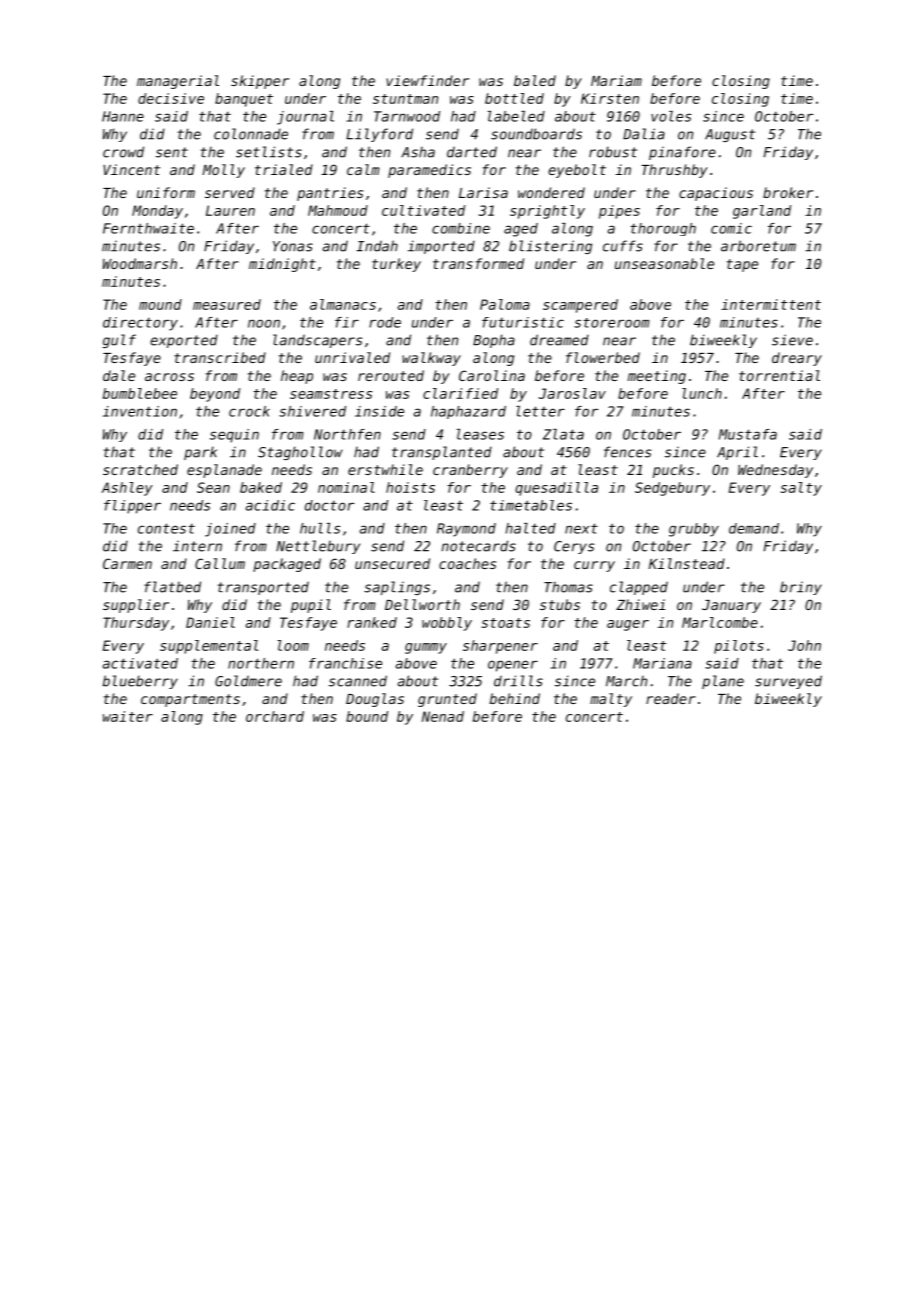 The image size is (924, 1308). What do you see at coordinates (531, 528) in the screenshot?
I see `halted` at bounding box center [531, 528].
